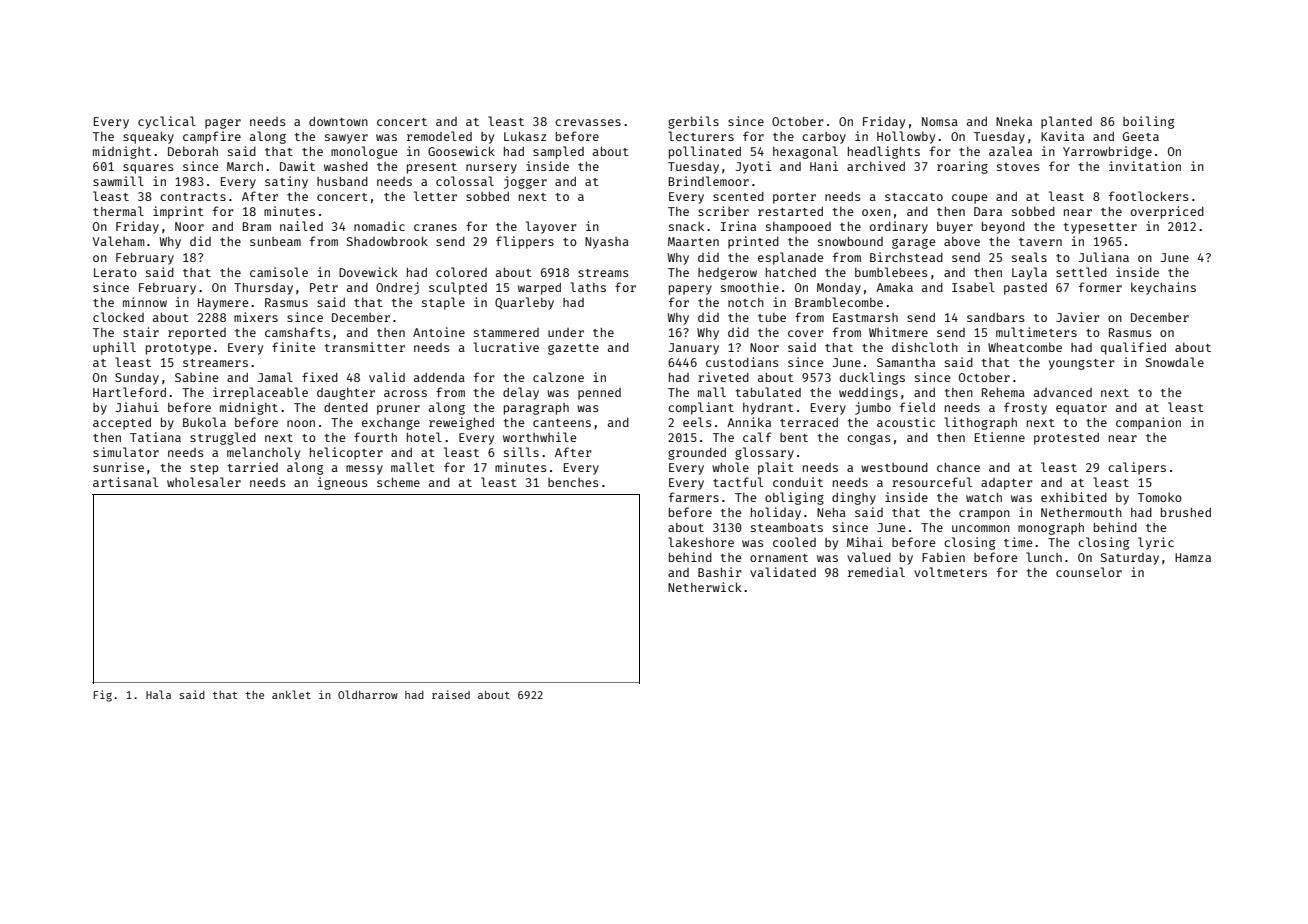 This image has width=1308, height=924. What do you see at coordinates (158, 694) in the image?
I see `Hala` at bounding box center [158, 694].
